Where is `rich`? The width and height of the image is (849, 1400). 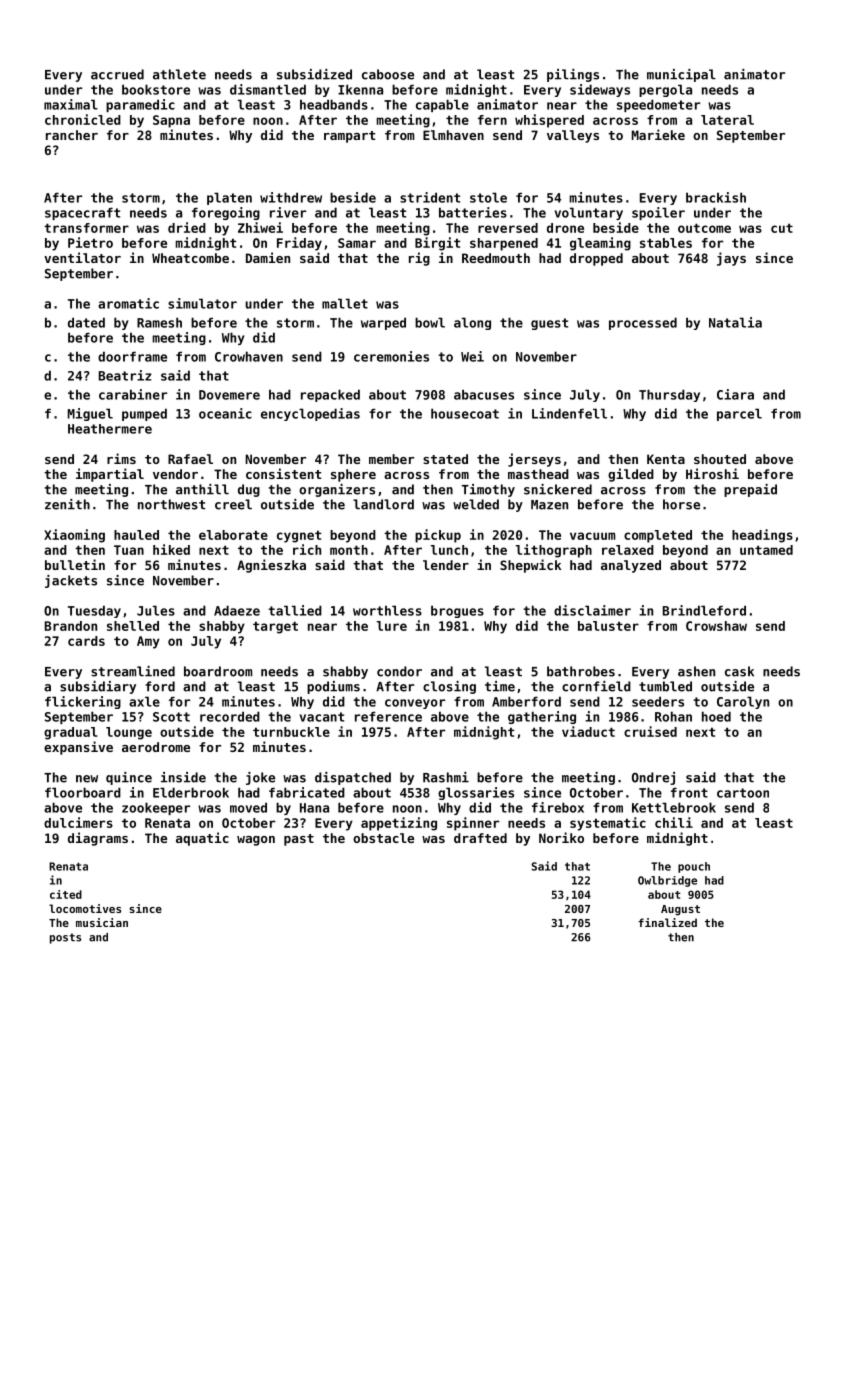
rich is located at coordinates (307, 549).
